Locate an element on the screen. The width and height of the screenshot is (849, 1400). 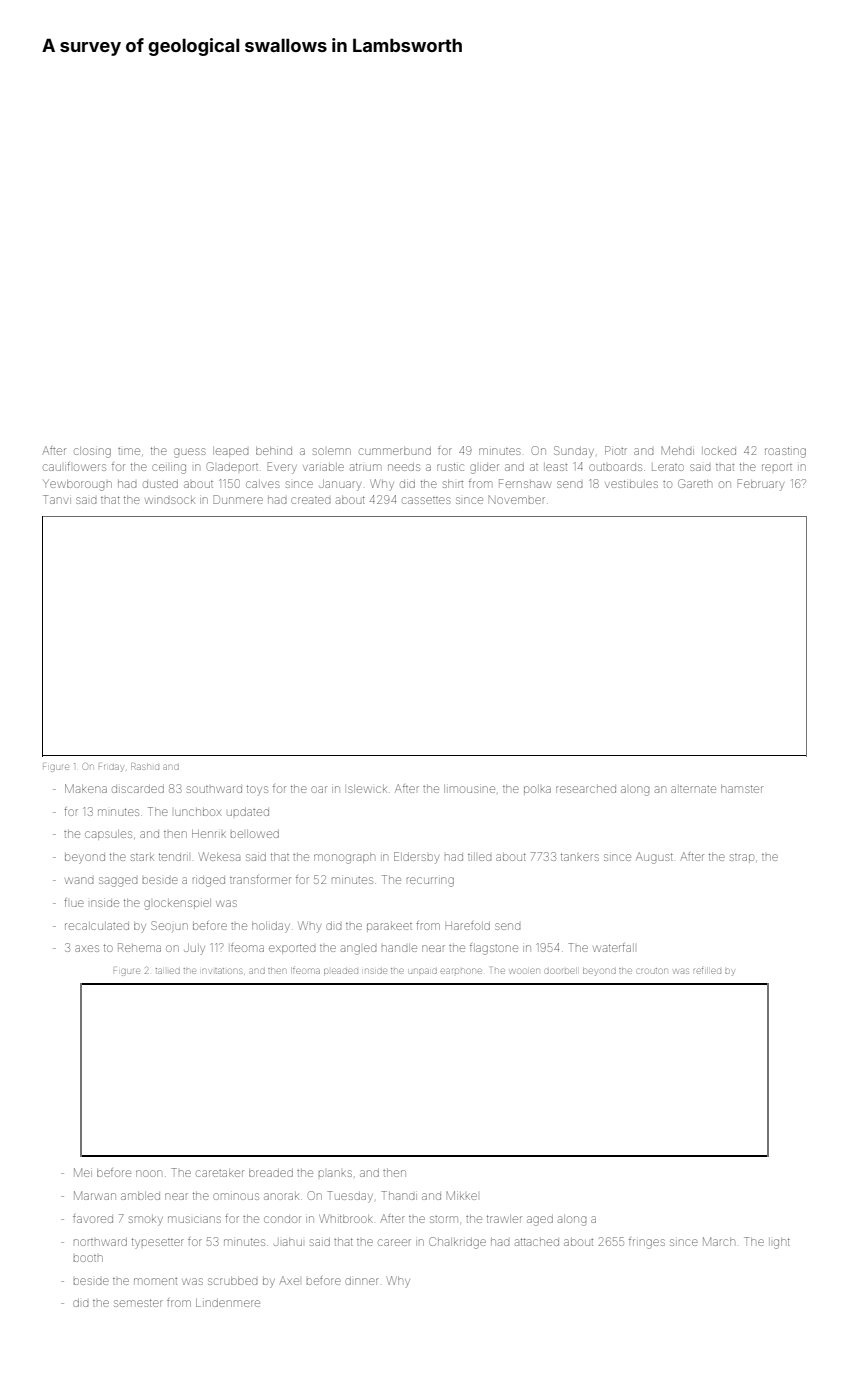
tallied is located at coordinates (168, 971).
